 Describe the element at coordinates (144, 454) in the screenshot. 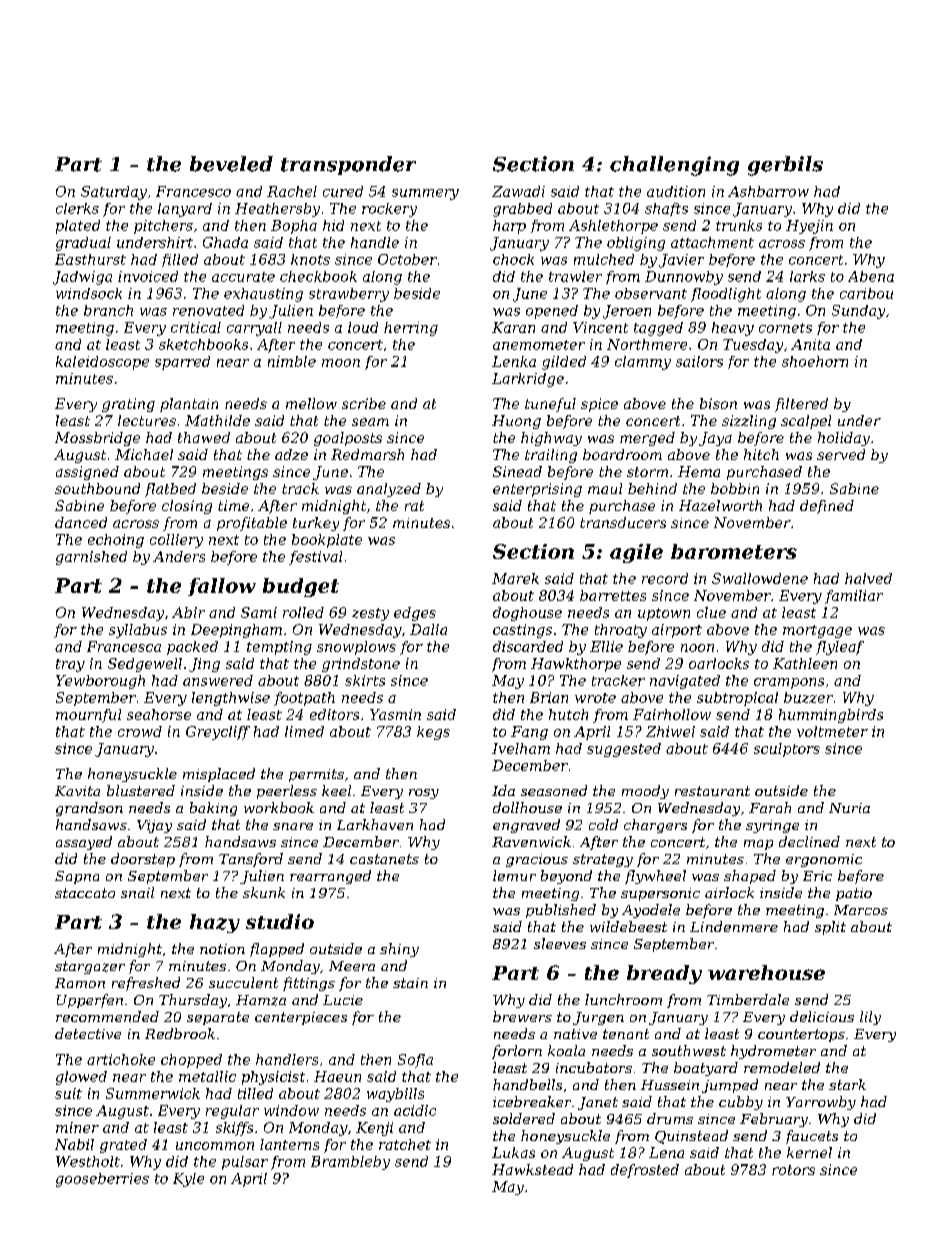

I see `Michael` at that location.
